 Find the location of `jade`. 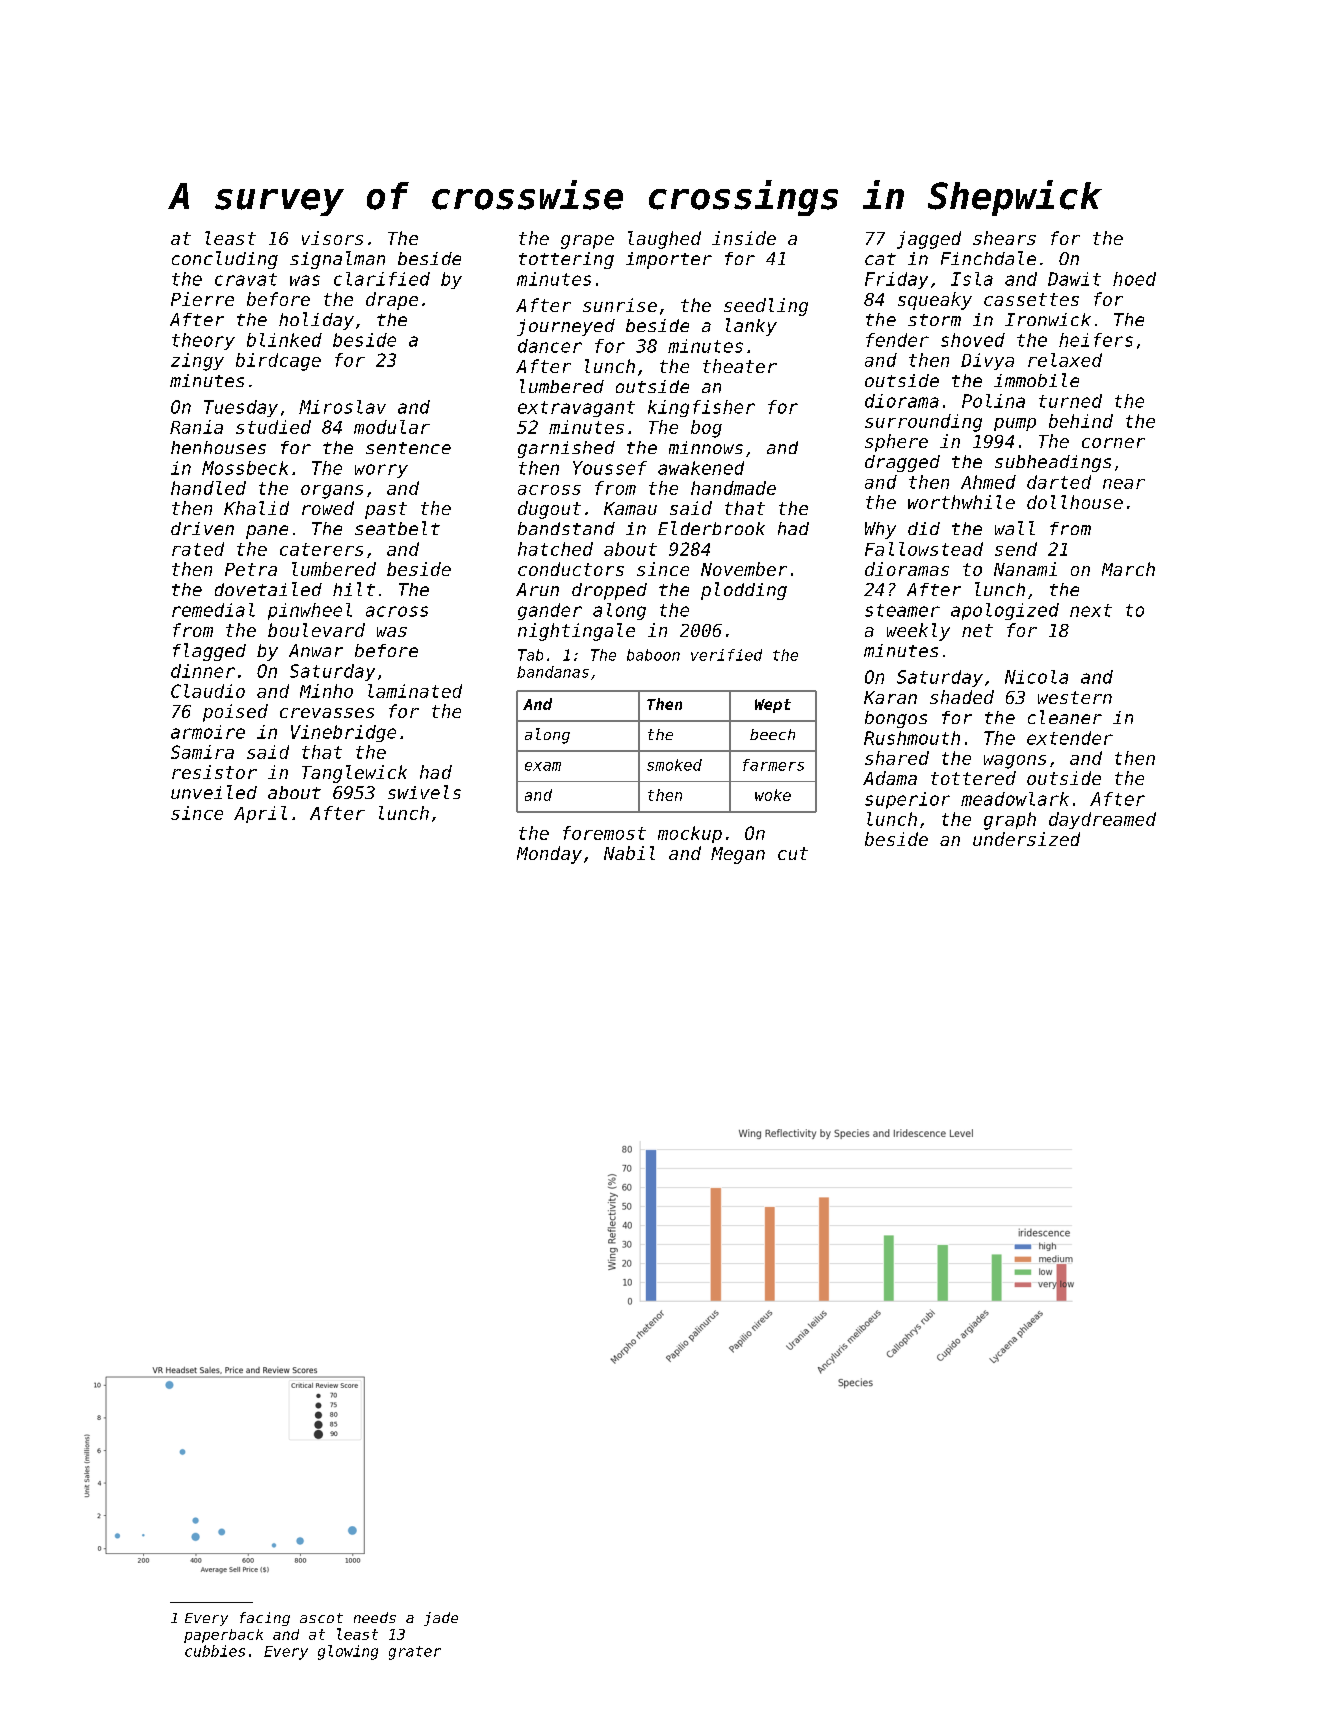

jade is located at coordinates (441, 1619).
